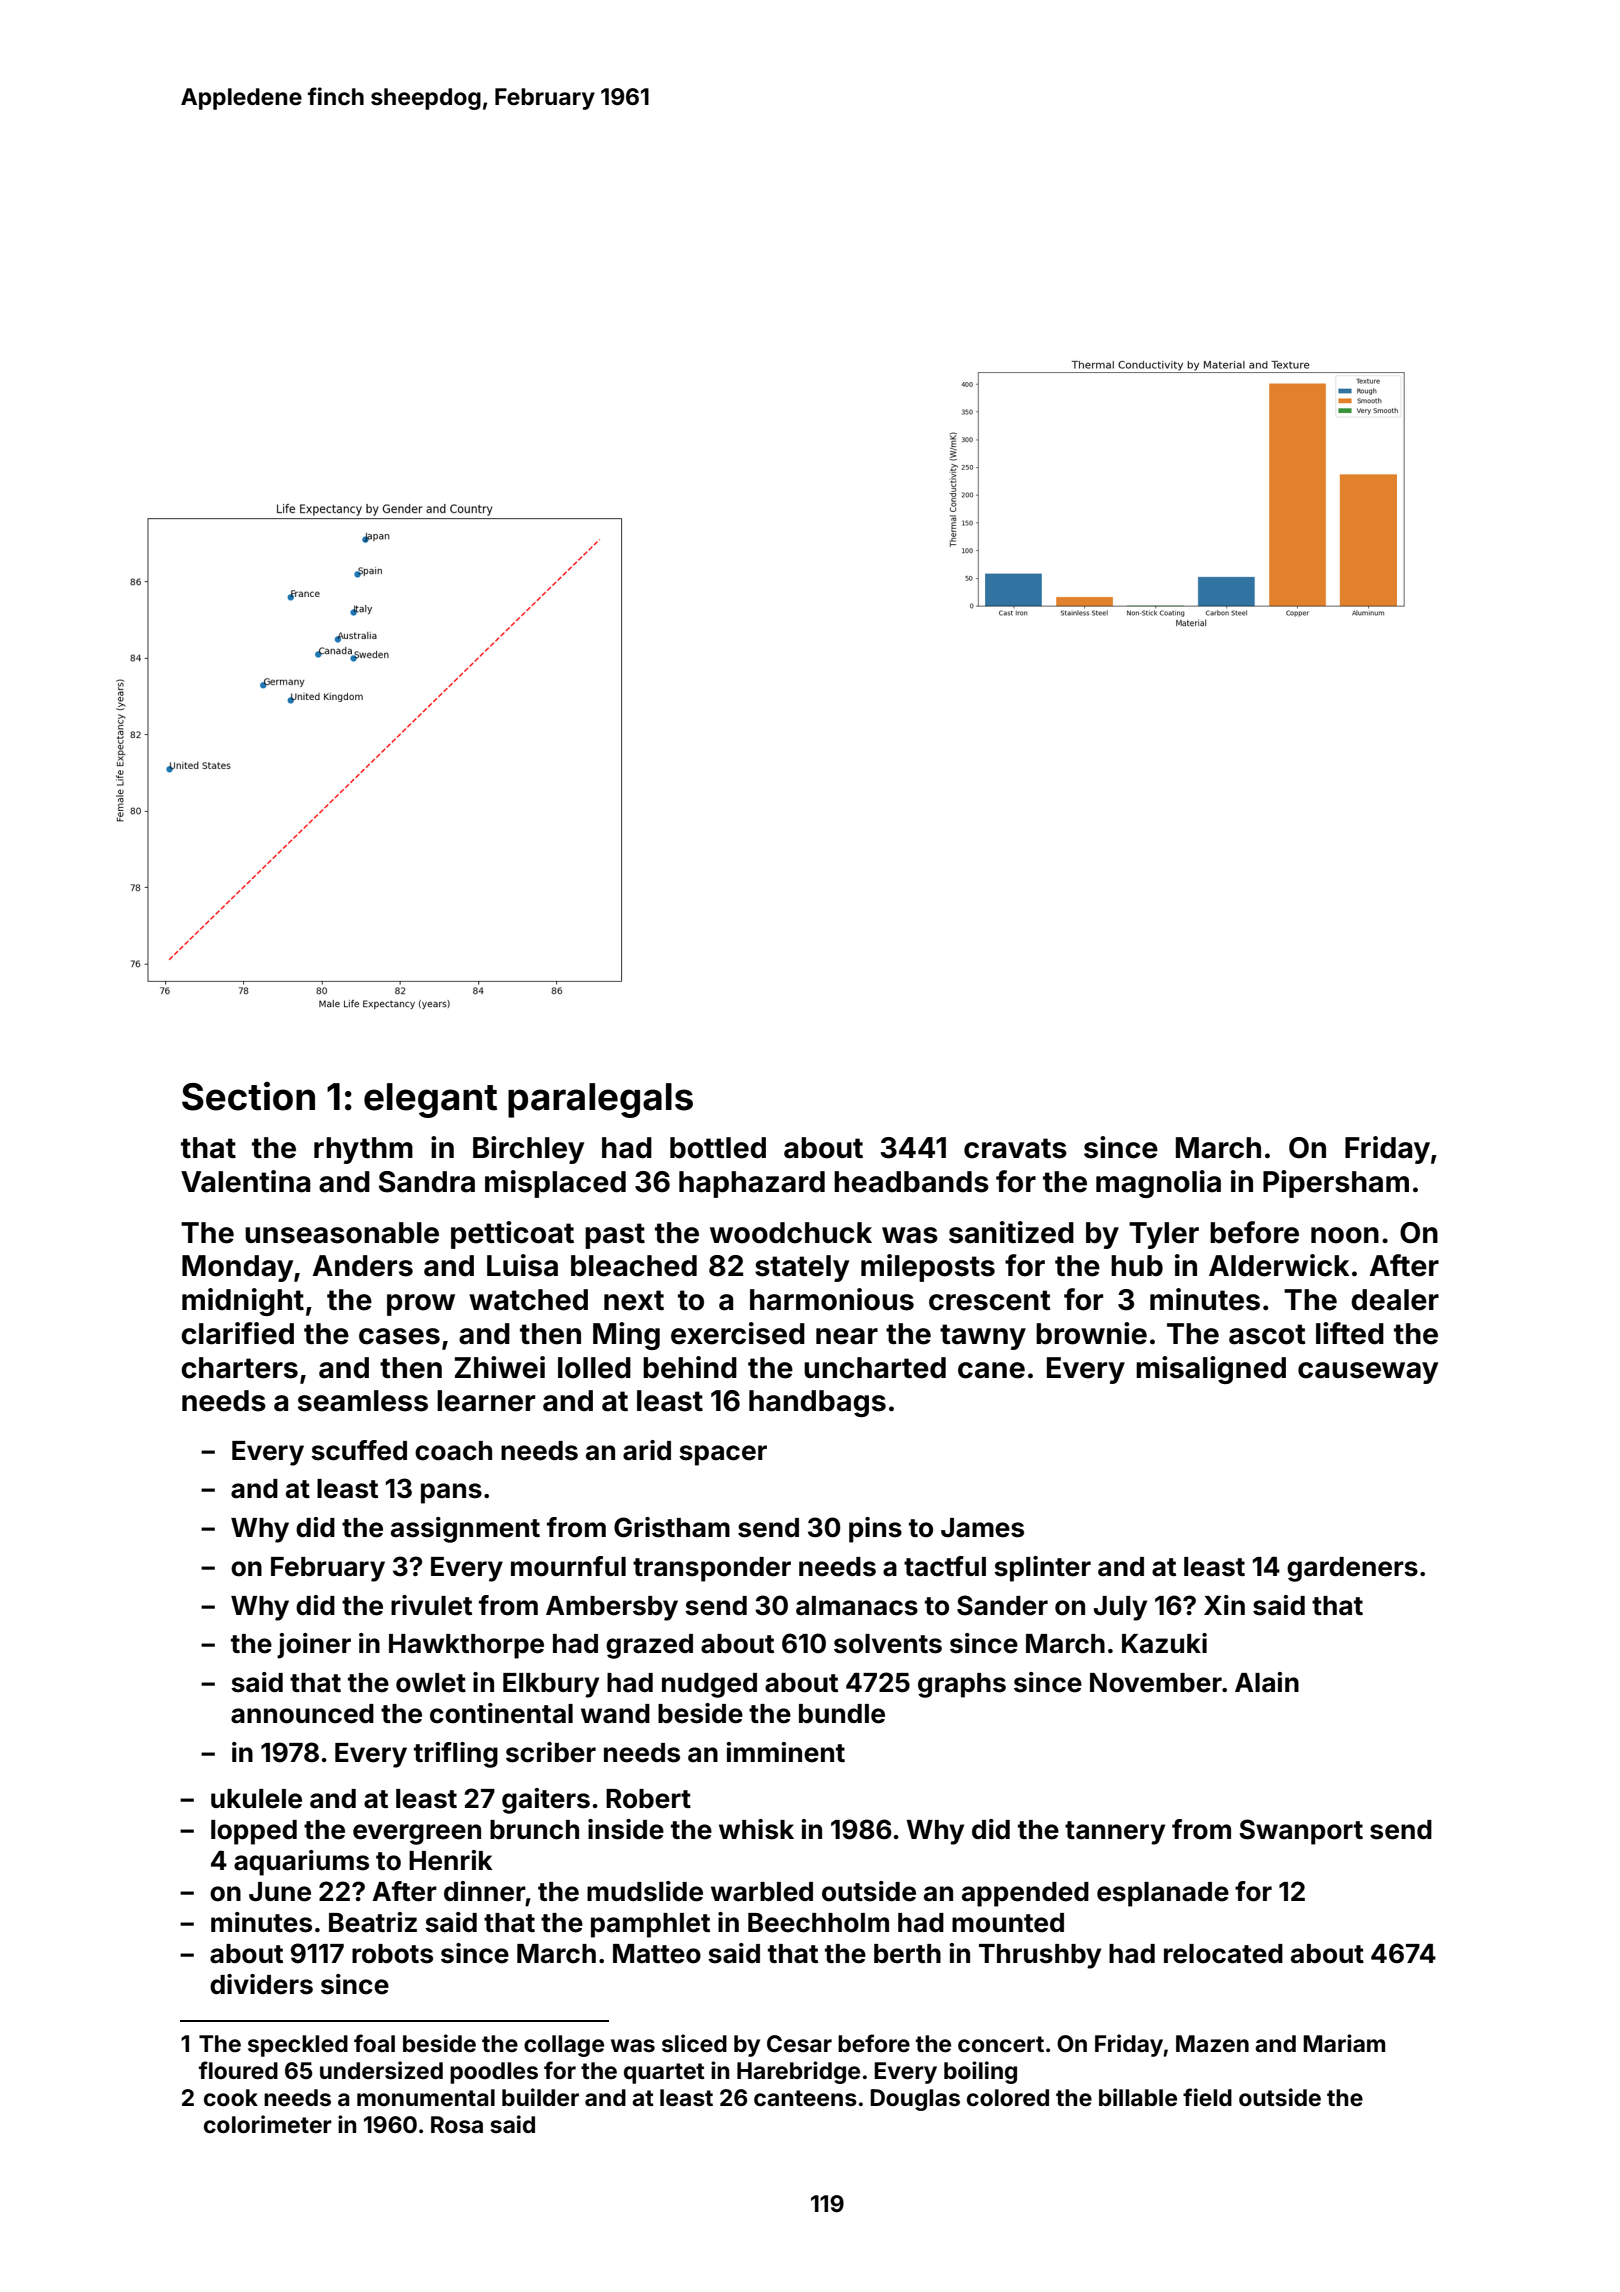 The image size is (1620, 2292). I want to click on dealer, so click(1395, 1300).
